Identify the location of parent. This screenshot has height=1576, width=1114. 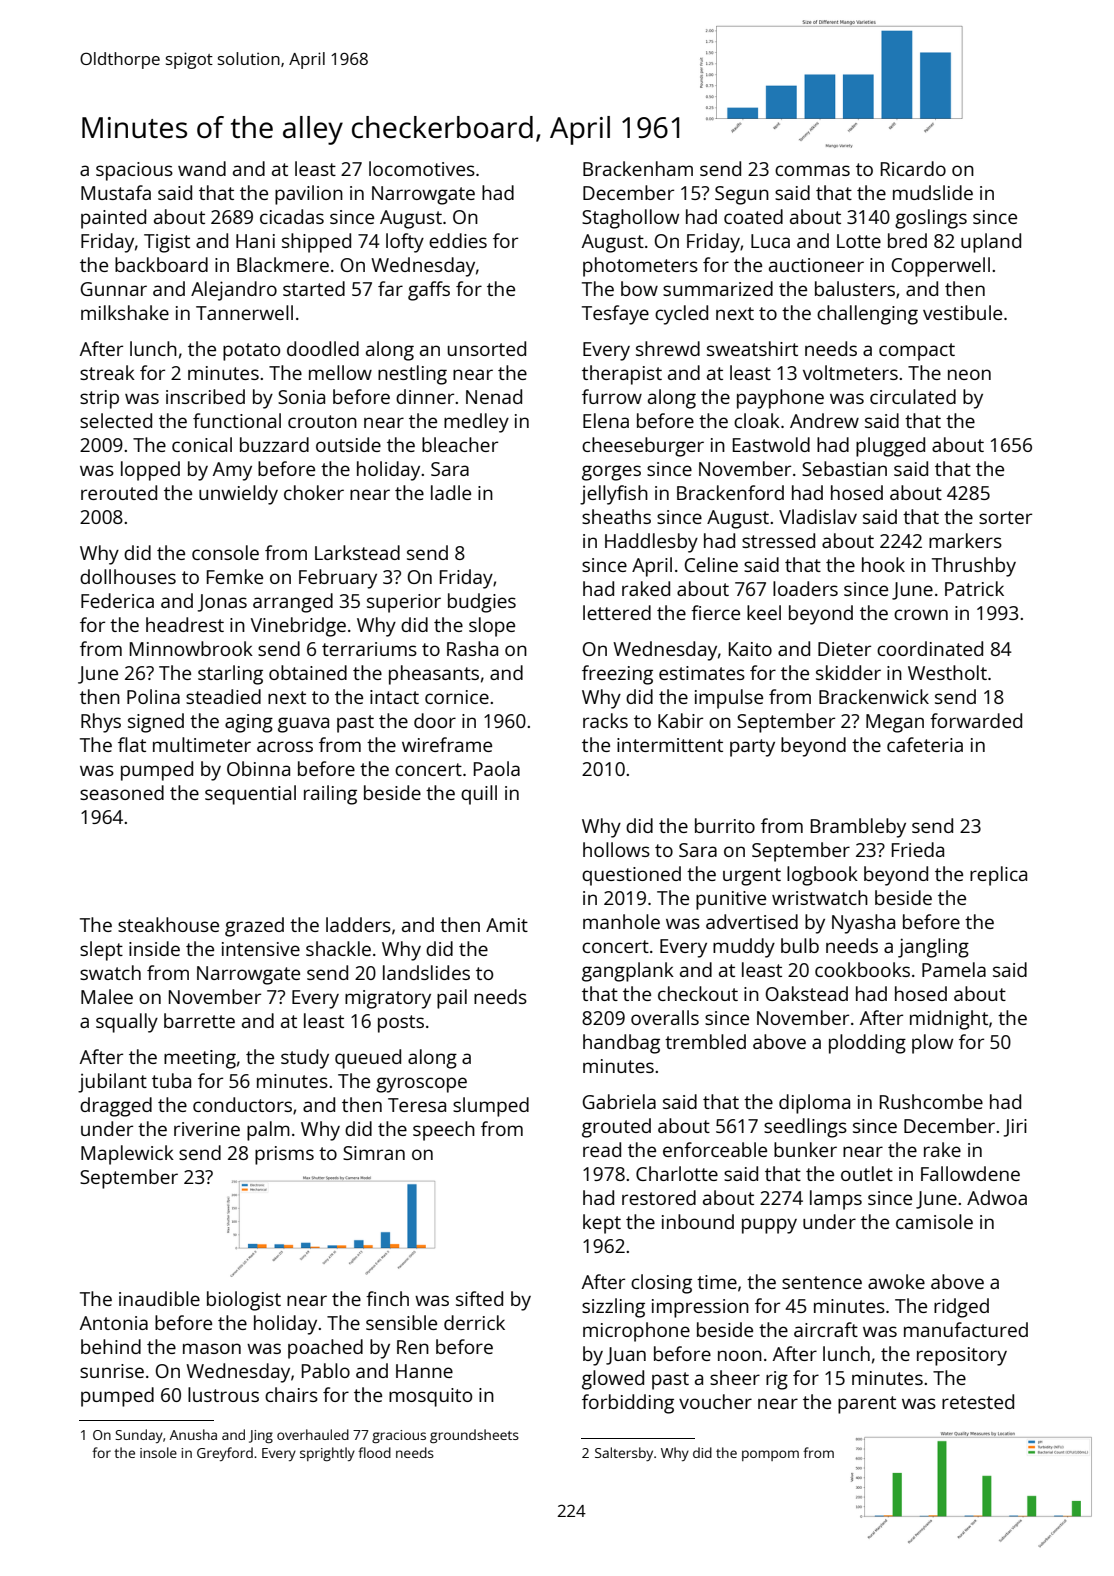
(867, 1405).
